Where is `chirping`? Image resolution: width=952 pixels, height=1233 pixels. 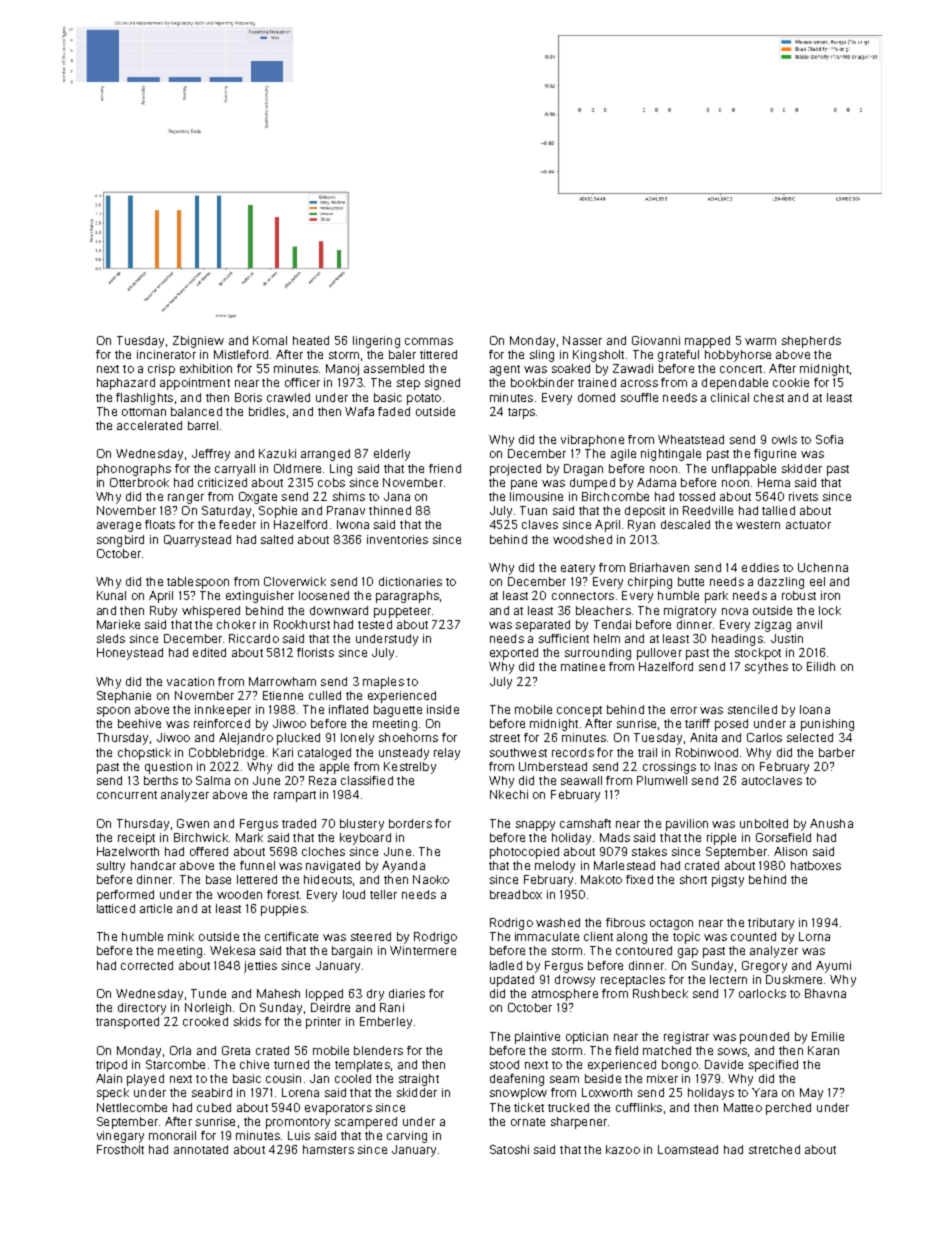
chirping is located at coordinates (650, 583).
